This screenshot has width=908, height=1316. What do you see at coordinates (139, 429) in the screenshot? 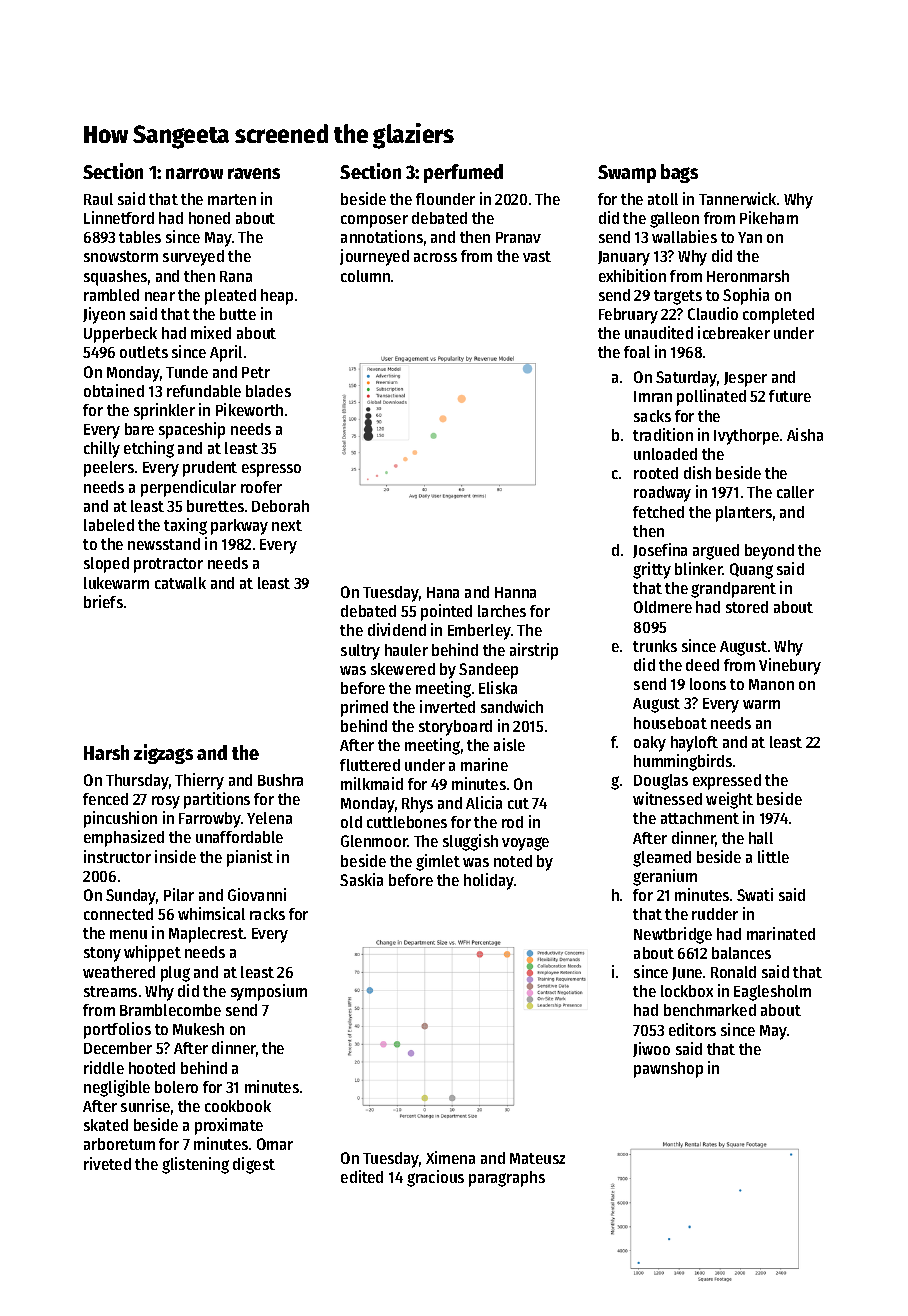
I see `bare` at bounding box center [139, 429].
